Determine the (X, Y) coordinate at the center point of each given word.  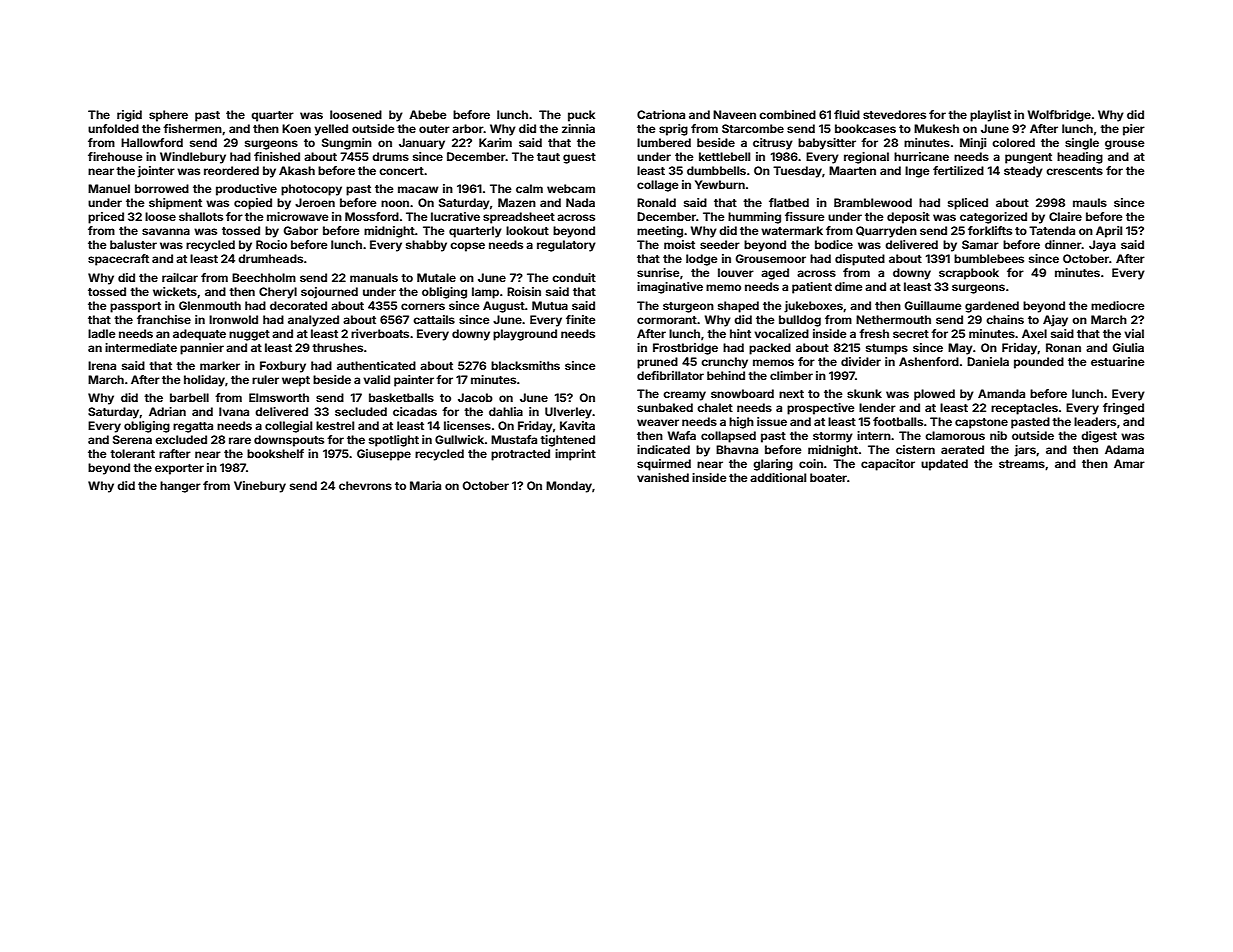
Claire (1065, 216)
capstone (981, 423)
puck (581, 116)
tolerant (132, 453)
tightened (567, 441)
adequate (199, 335)
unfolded (113, 128)
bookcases (865, 128)
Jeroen (315, 202)
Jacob (475, 397)
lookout (527, 230)
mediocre (1118, 305)
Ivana (234, 411)
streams (1022, 464)
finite (581, 319)
